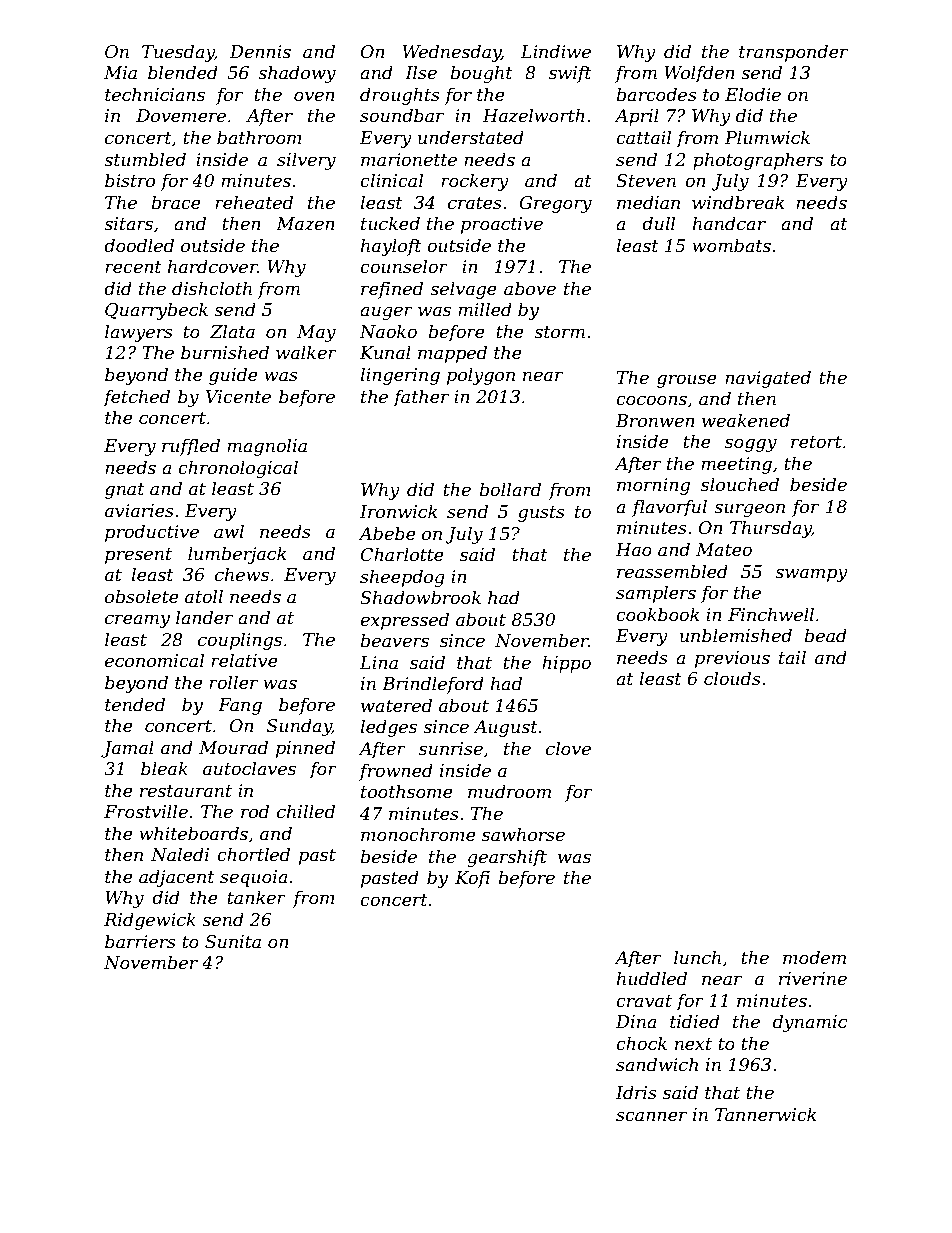  What do you see at coordinates (758, 161) in the image?
I see `photographers` at bounding box center [758, 161].
